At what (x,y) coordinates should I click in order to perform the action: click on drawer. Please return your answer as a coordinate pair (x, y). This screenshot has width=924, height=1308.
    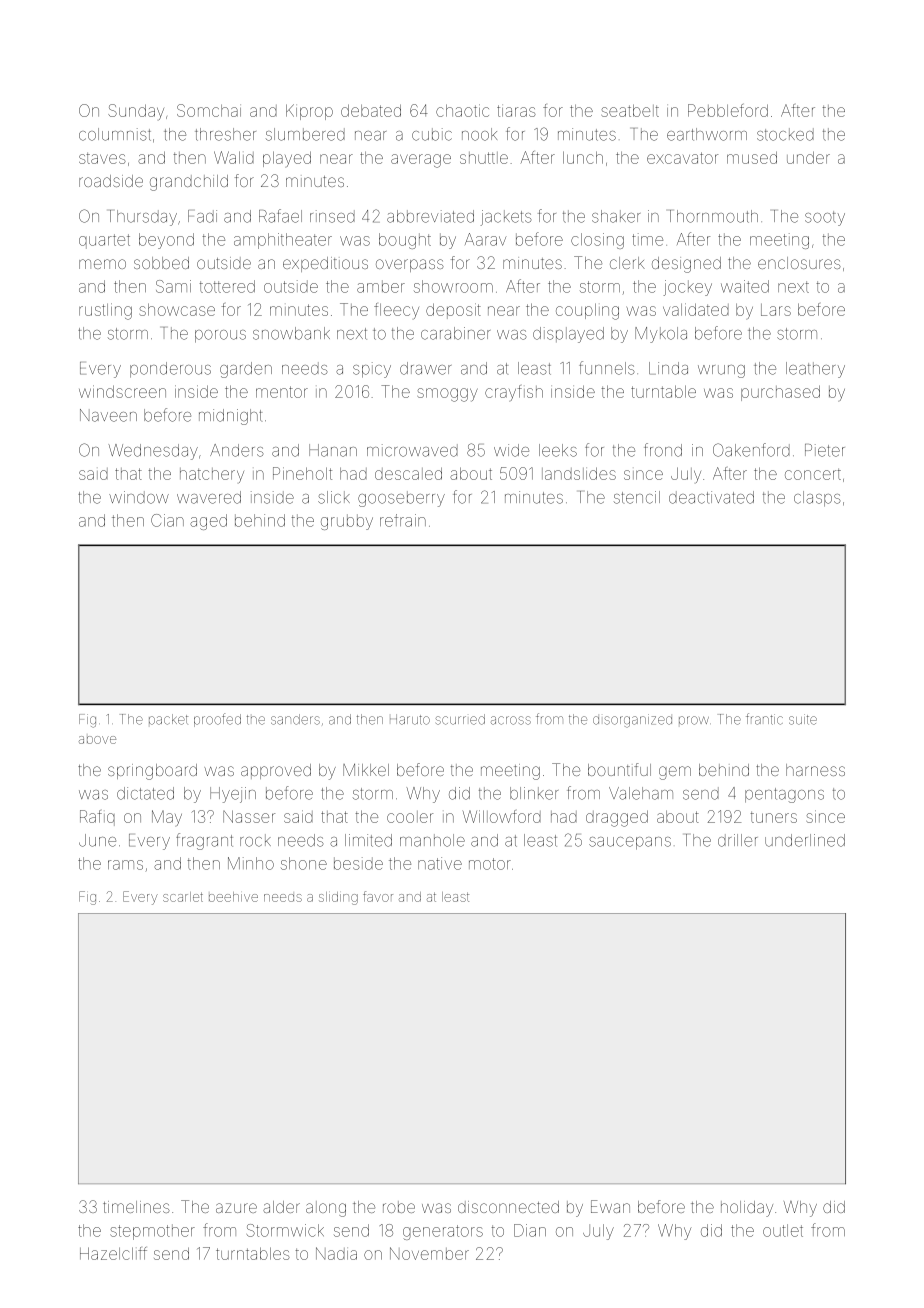
    Looking at the image, I should click on (425, 368).
